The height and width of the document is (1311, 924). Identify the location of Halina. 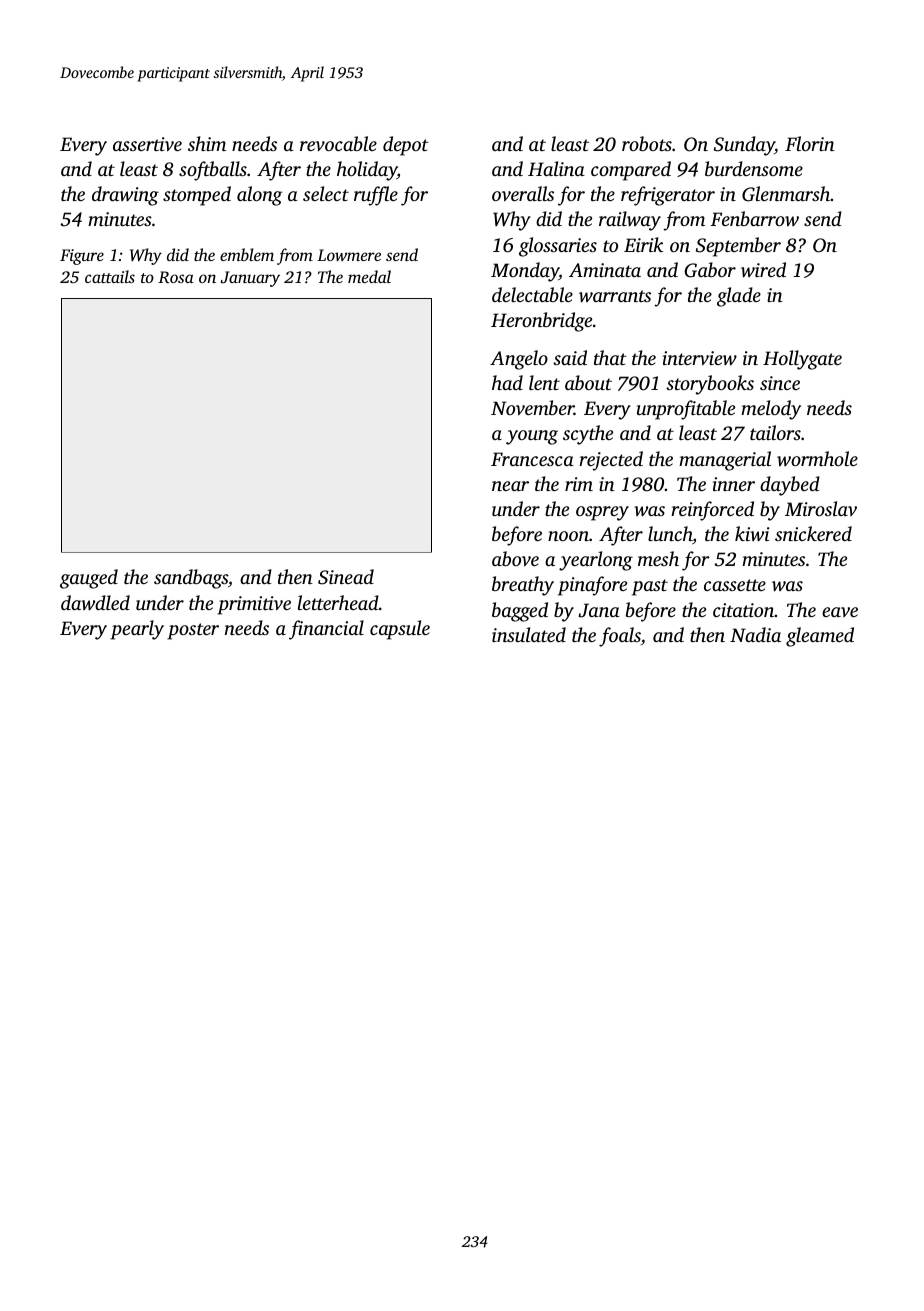
(556, 168).
